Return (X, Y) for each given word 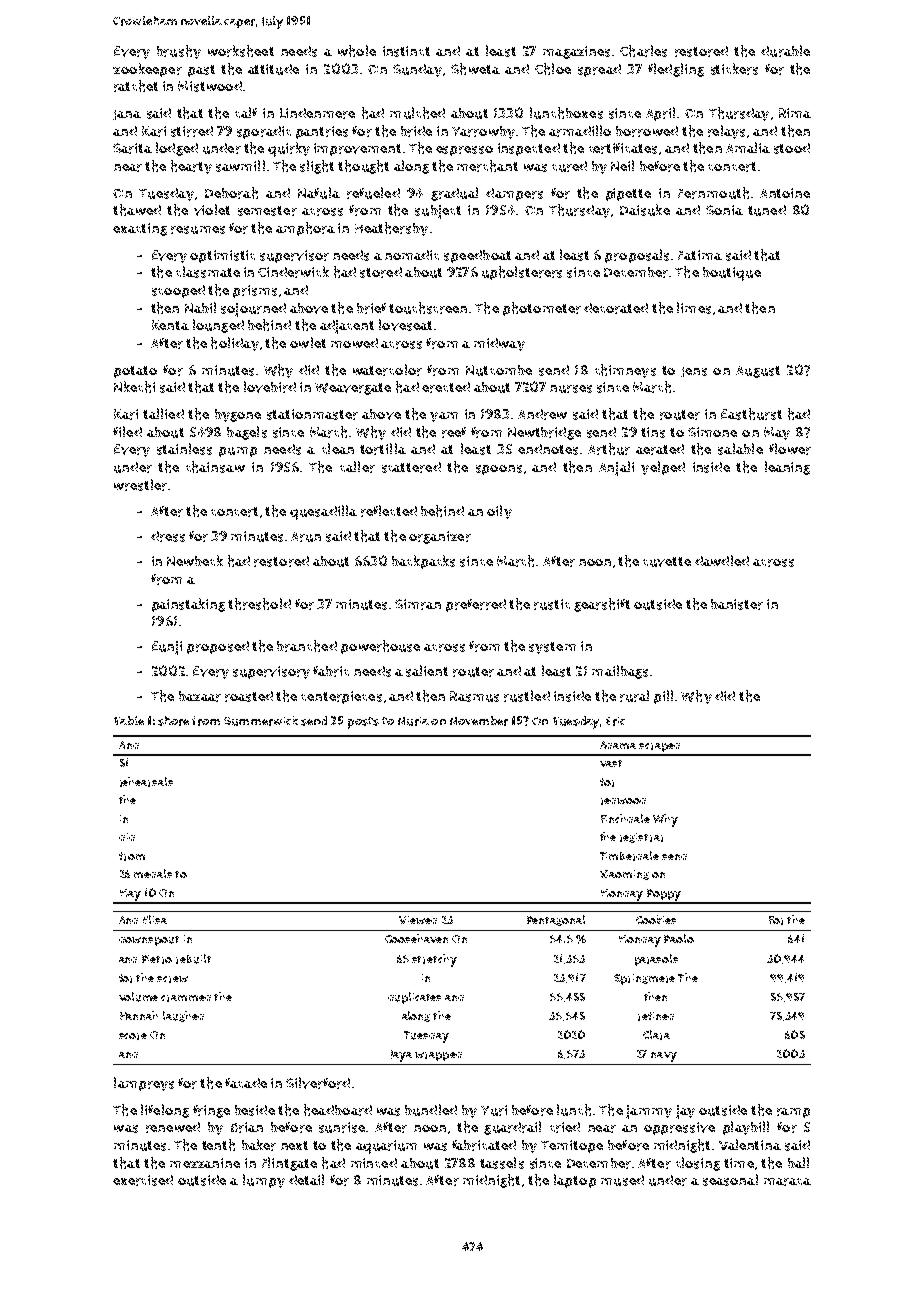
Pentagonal (556, 920)
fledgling (676, 70)
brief (371, 308)
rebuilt (193, 959)
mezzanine (205, 1163)
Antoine (785, 193)
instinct (406, 51)
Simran (418, 604)
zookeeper (147, 70)
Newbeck (195, 560)
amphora (305, 229)
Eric (615, 721)
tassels (502, 1163)
